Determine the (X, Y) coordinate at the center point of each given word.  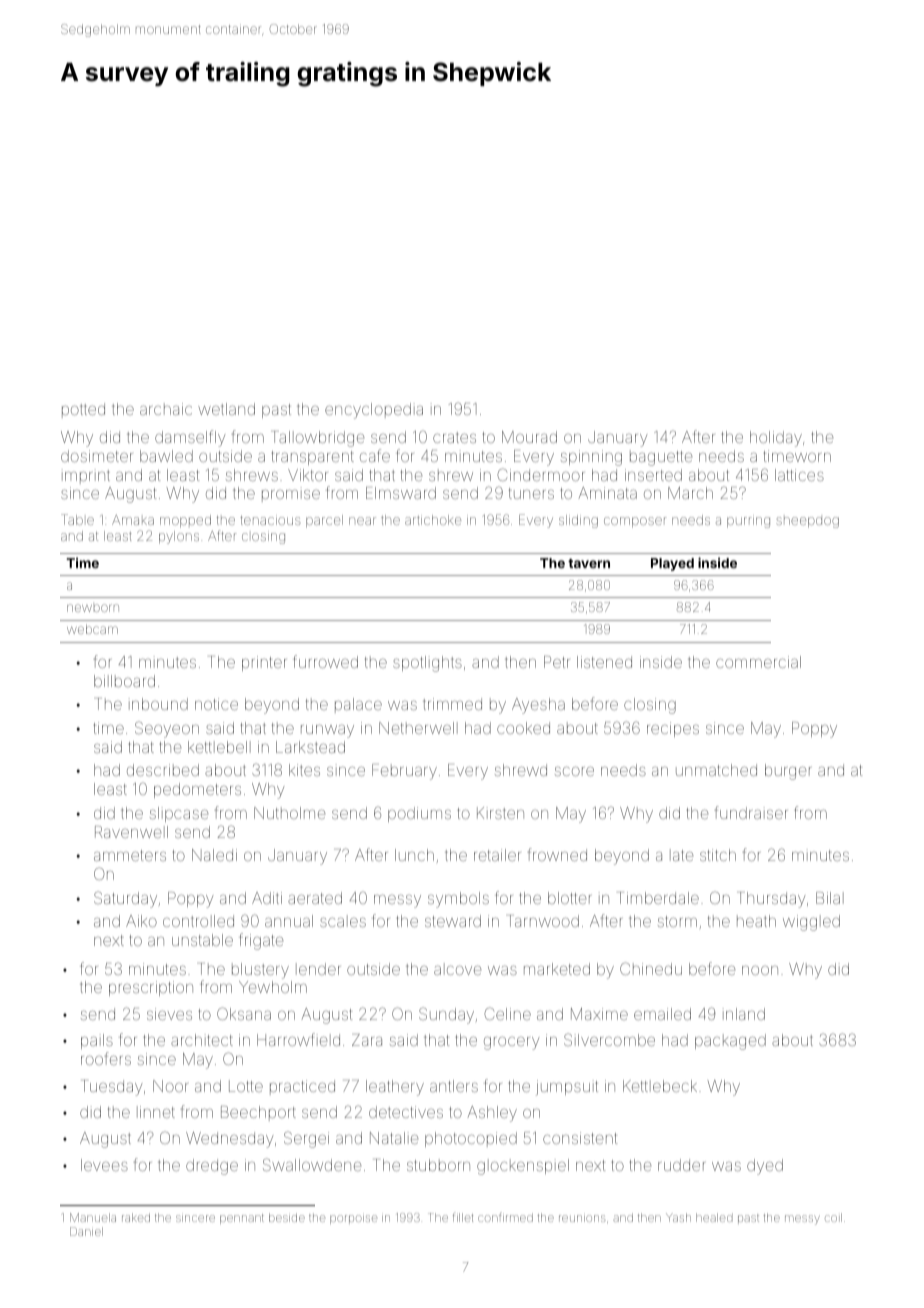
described (163, 770)
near (362, 521)
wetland (226, 409)
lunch (414, 855)
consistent (580, 1138)
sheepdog (807, 522)
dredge (212, 1167)
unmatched (716, 770)
